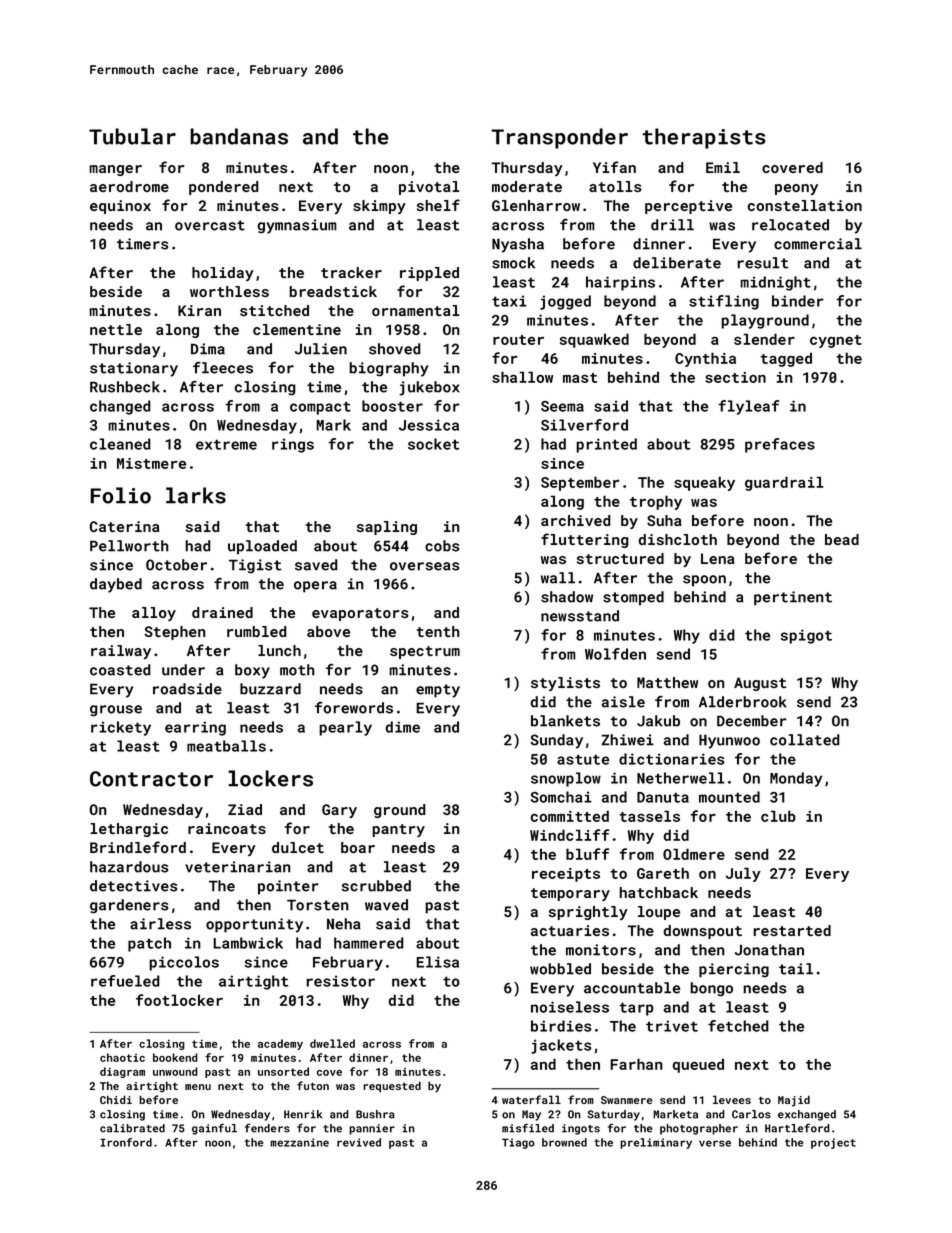  I want to click on September, so click(580, 483).
